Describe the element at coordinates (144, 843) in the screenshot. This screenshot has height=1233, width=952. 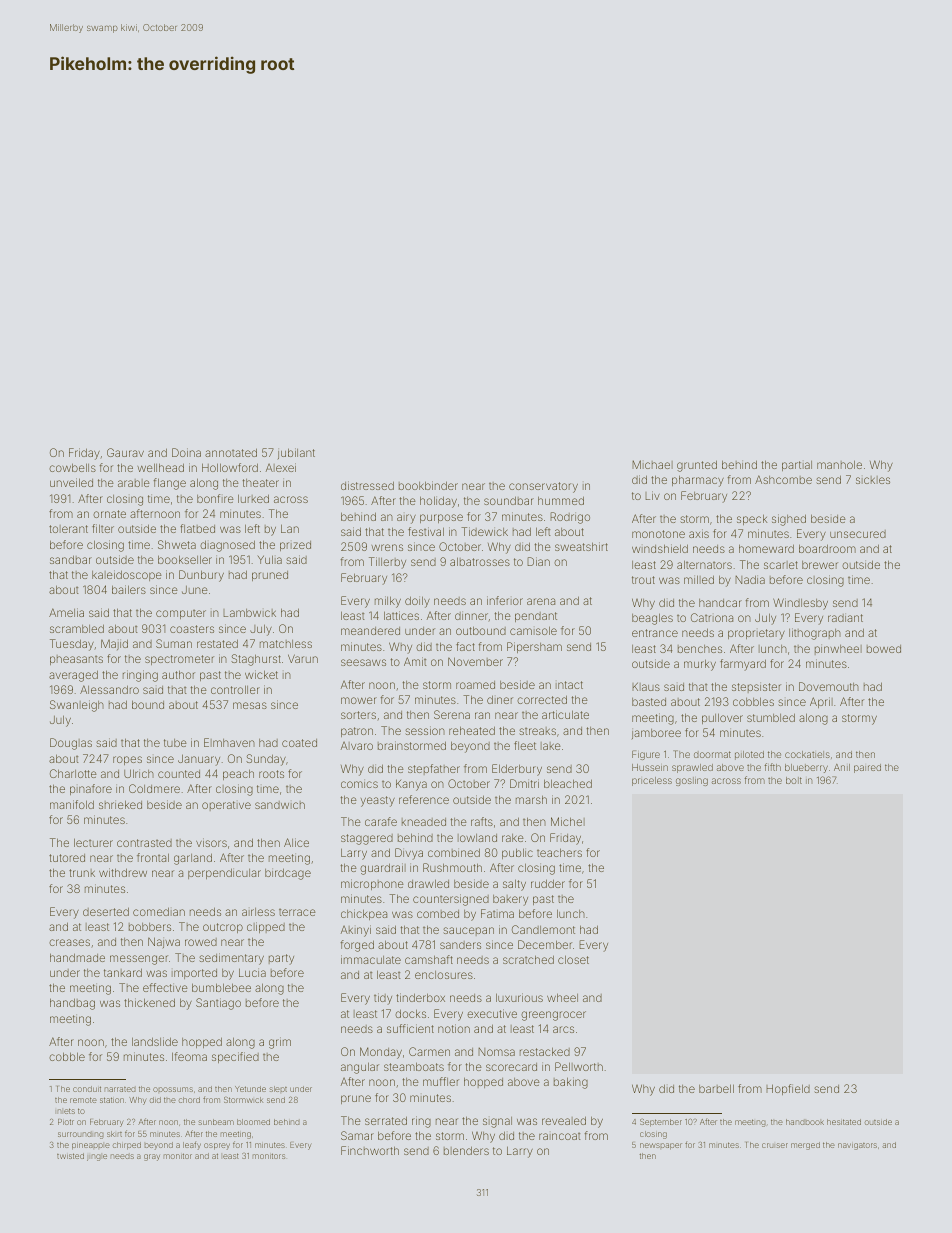
I see `contrasted` at that location.
